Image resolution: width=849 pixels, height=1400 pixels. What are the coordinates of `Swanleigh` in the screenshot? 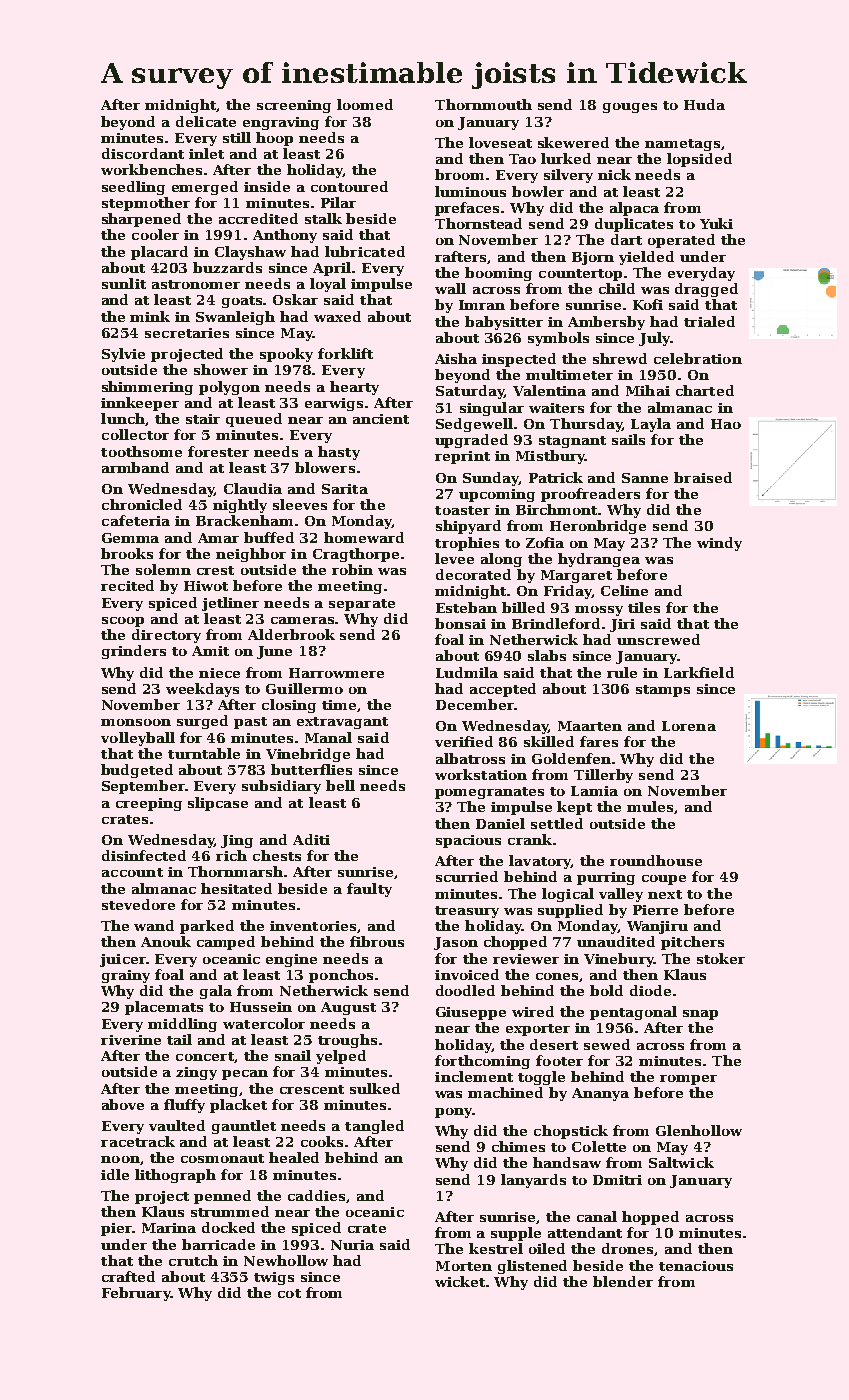 It's located at (235, 318).
